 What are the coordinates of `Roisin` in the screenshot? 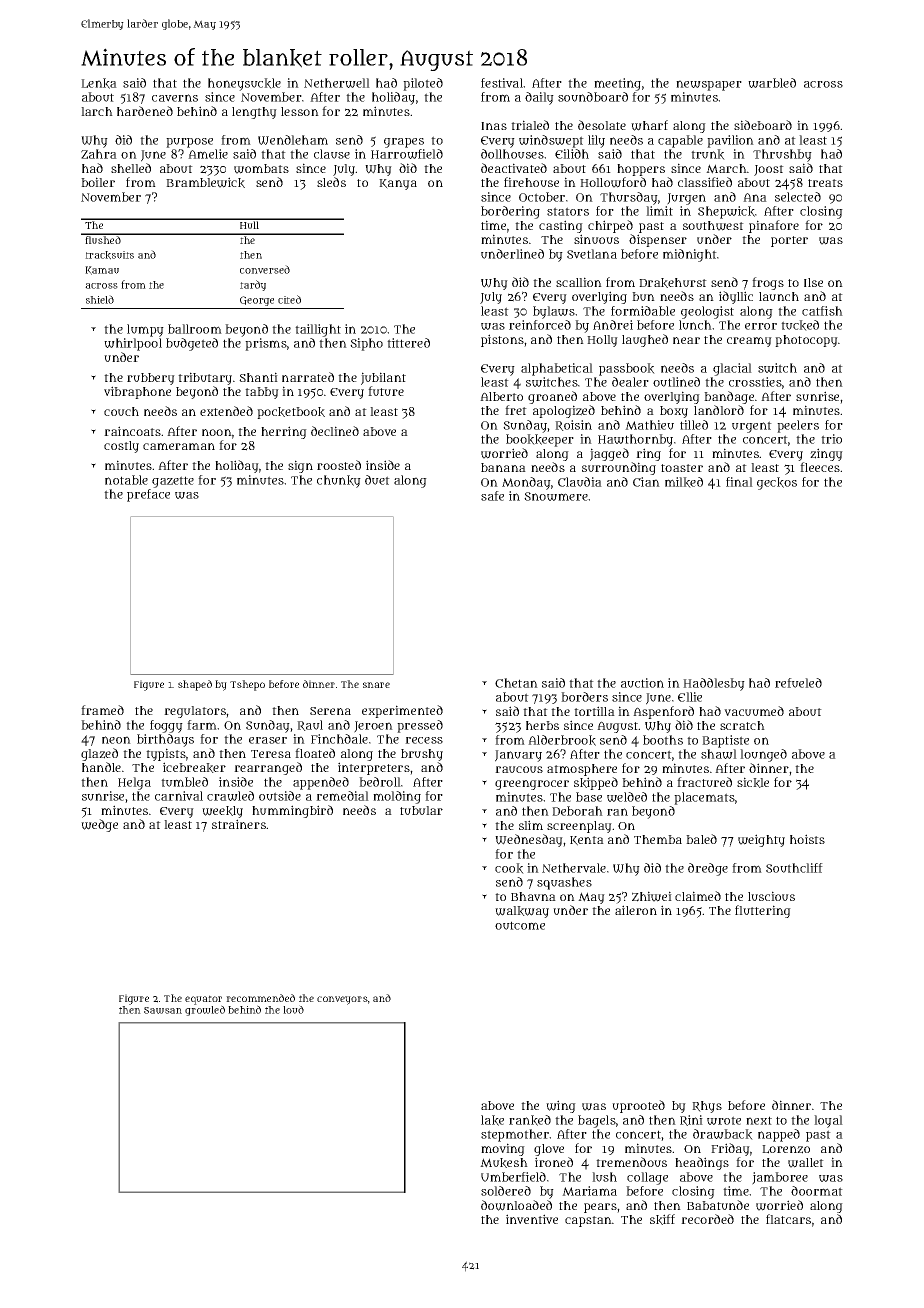 It's located at (573, 425).
